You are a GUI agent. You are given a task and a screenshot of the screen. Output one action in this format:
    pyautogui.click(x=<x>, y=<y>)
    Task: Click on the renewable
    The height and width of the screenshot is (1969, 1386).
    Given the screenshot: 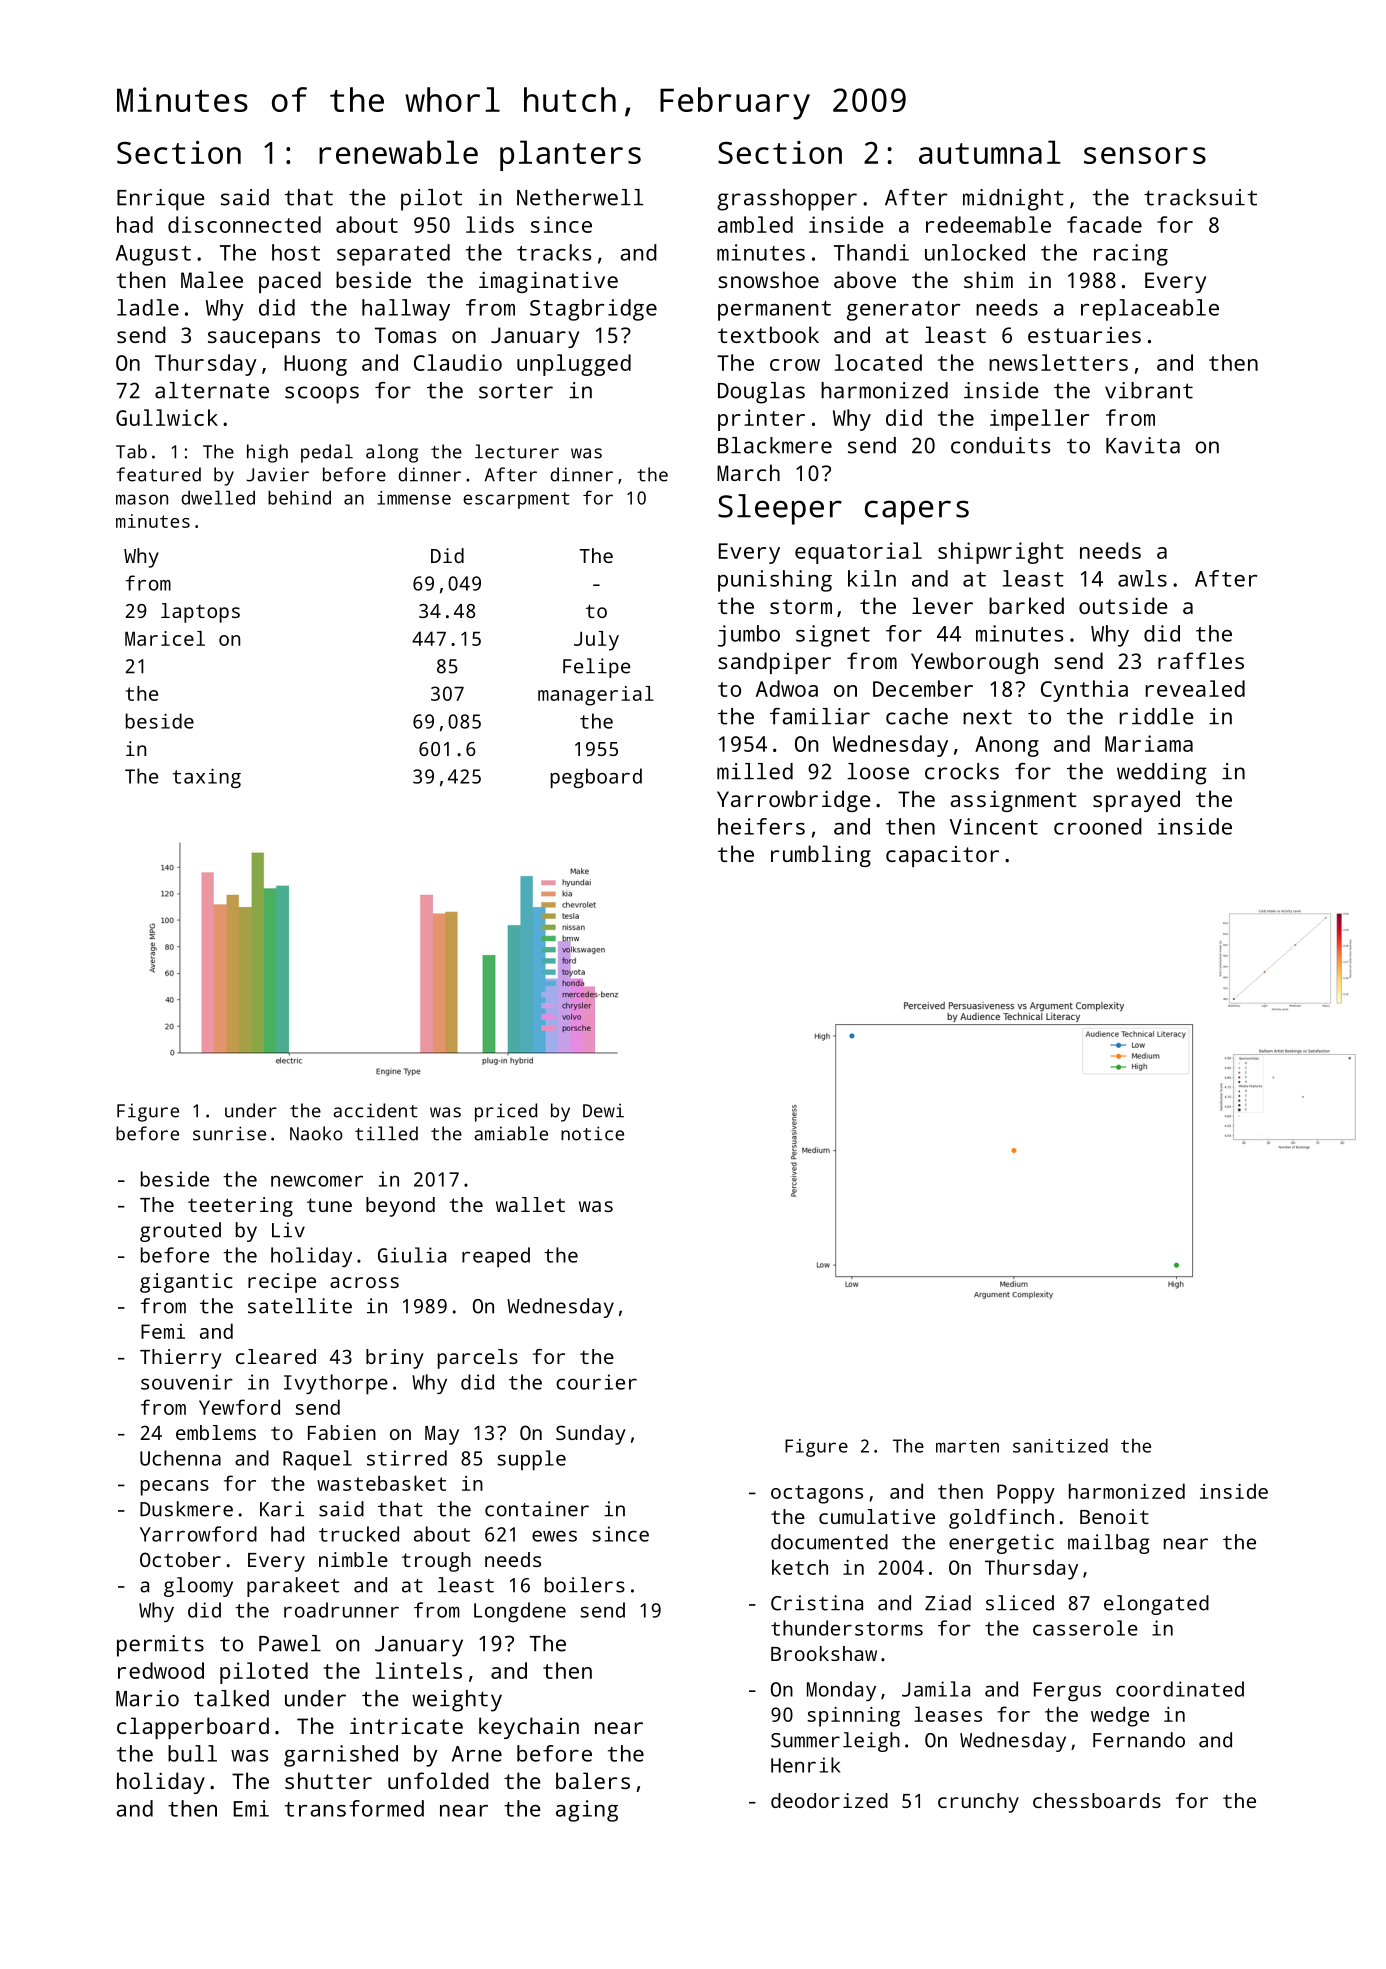 What is the action you would take?
    pyautogui.click(x=398, y=152)
